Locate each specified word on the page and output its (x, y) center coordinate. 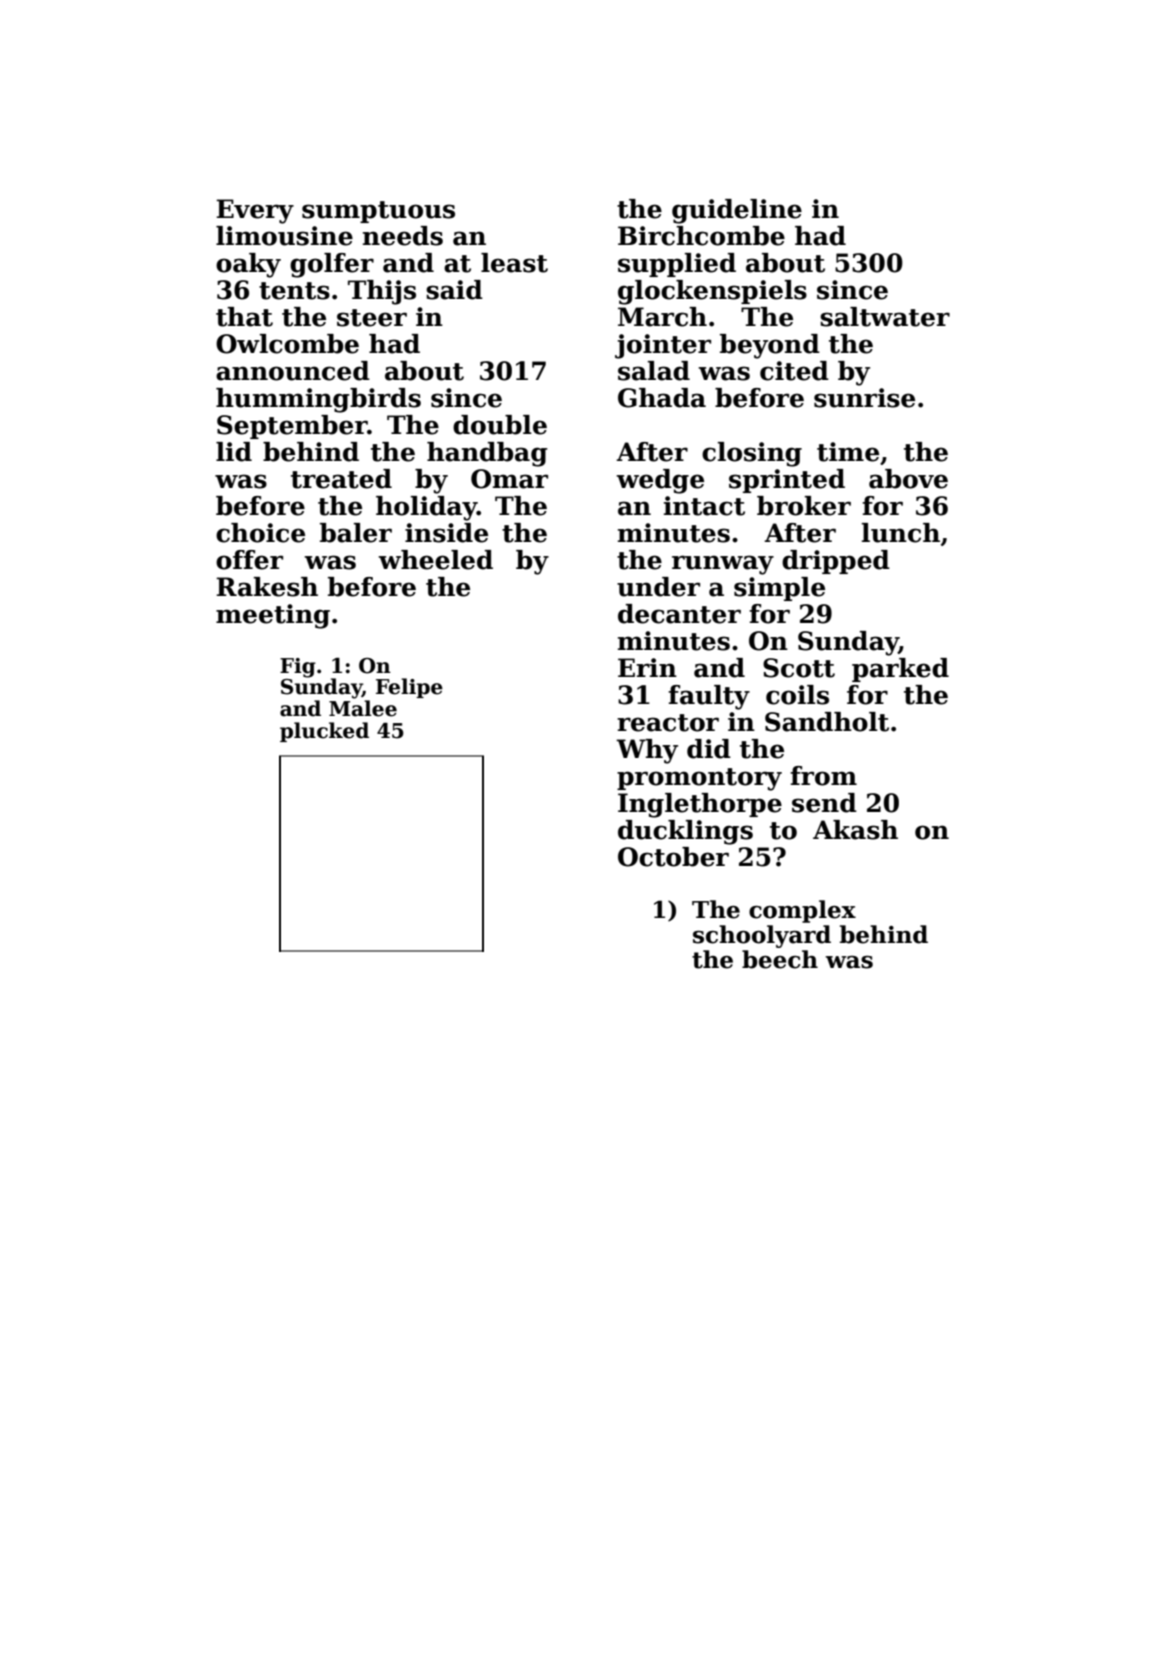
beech (780, 959)
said (454, 290)
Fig (298, 668)
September (292, 427)
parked (900, 670)
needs (403, 236)
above (908, 479)
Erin (647, 667)
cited (794, 371)
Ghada (662, 398)
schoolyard (762, 936)
